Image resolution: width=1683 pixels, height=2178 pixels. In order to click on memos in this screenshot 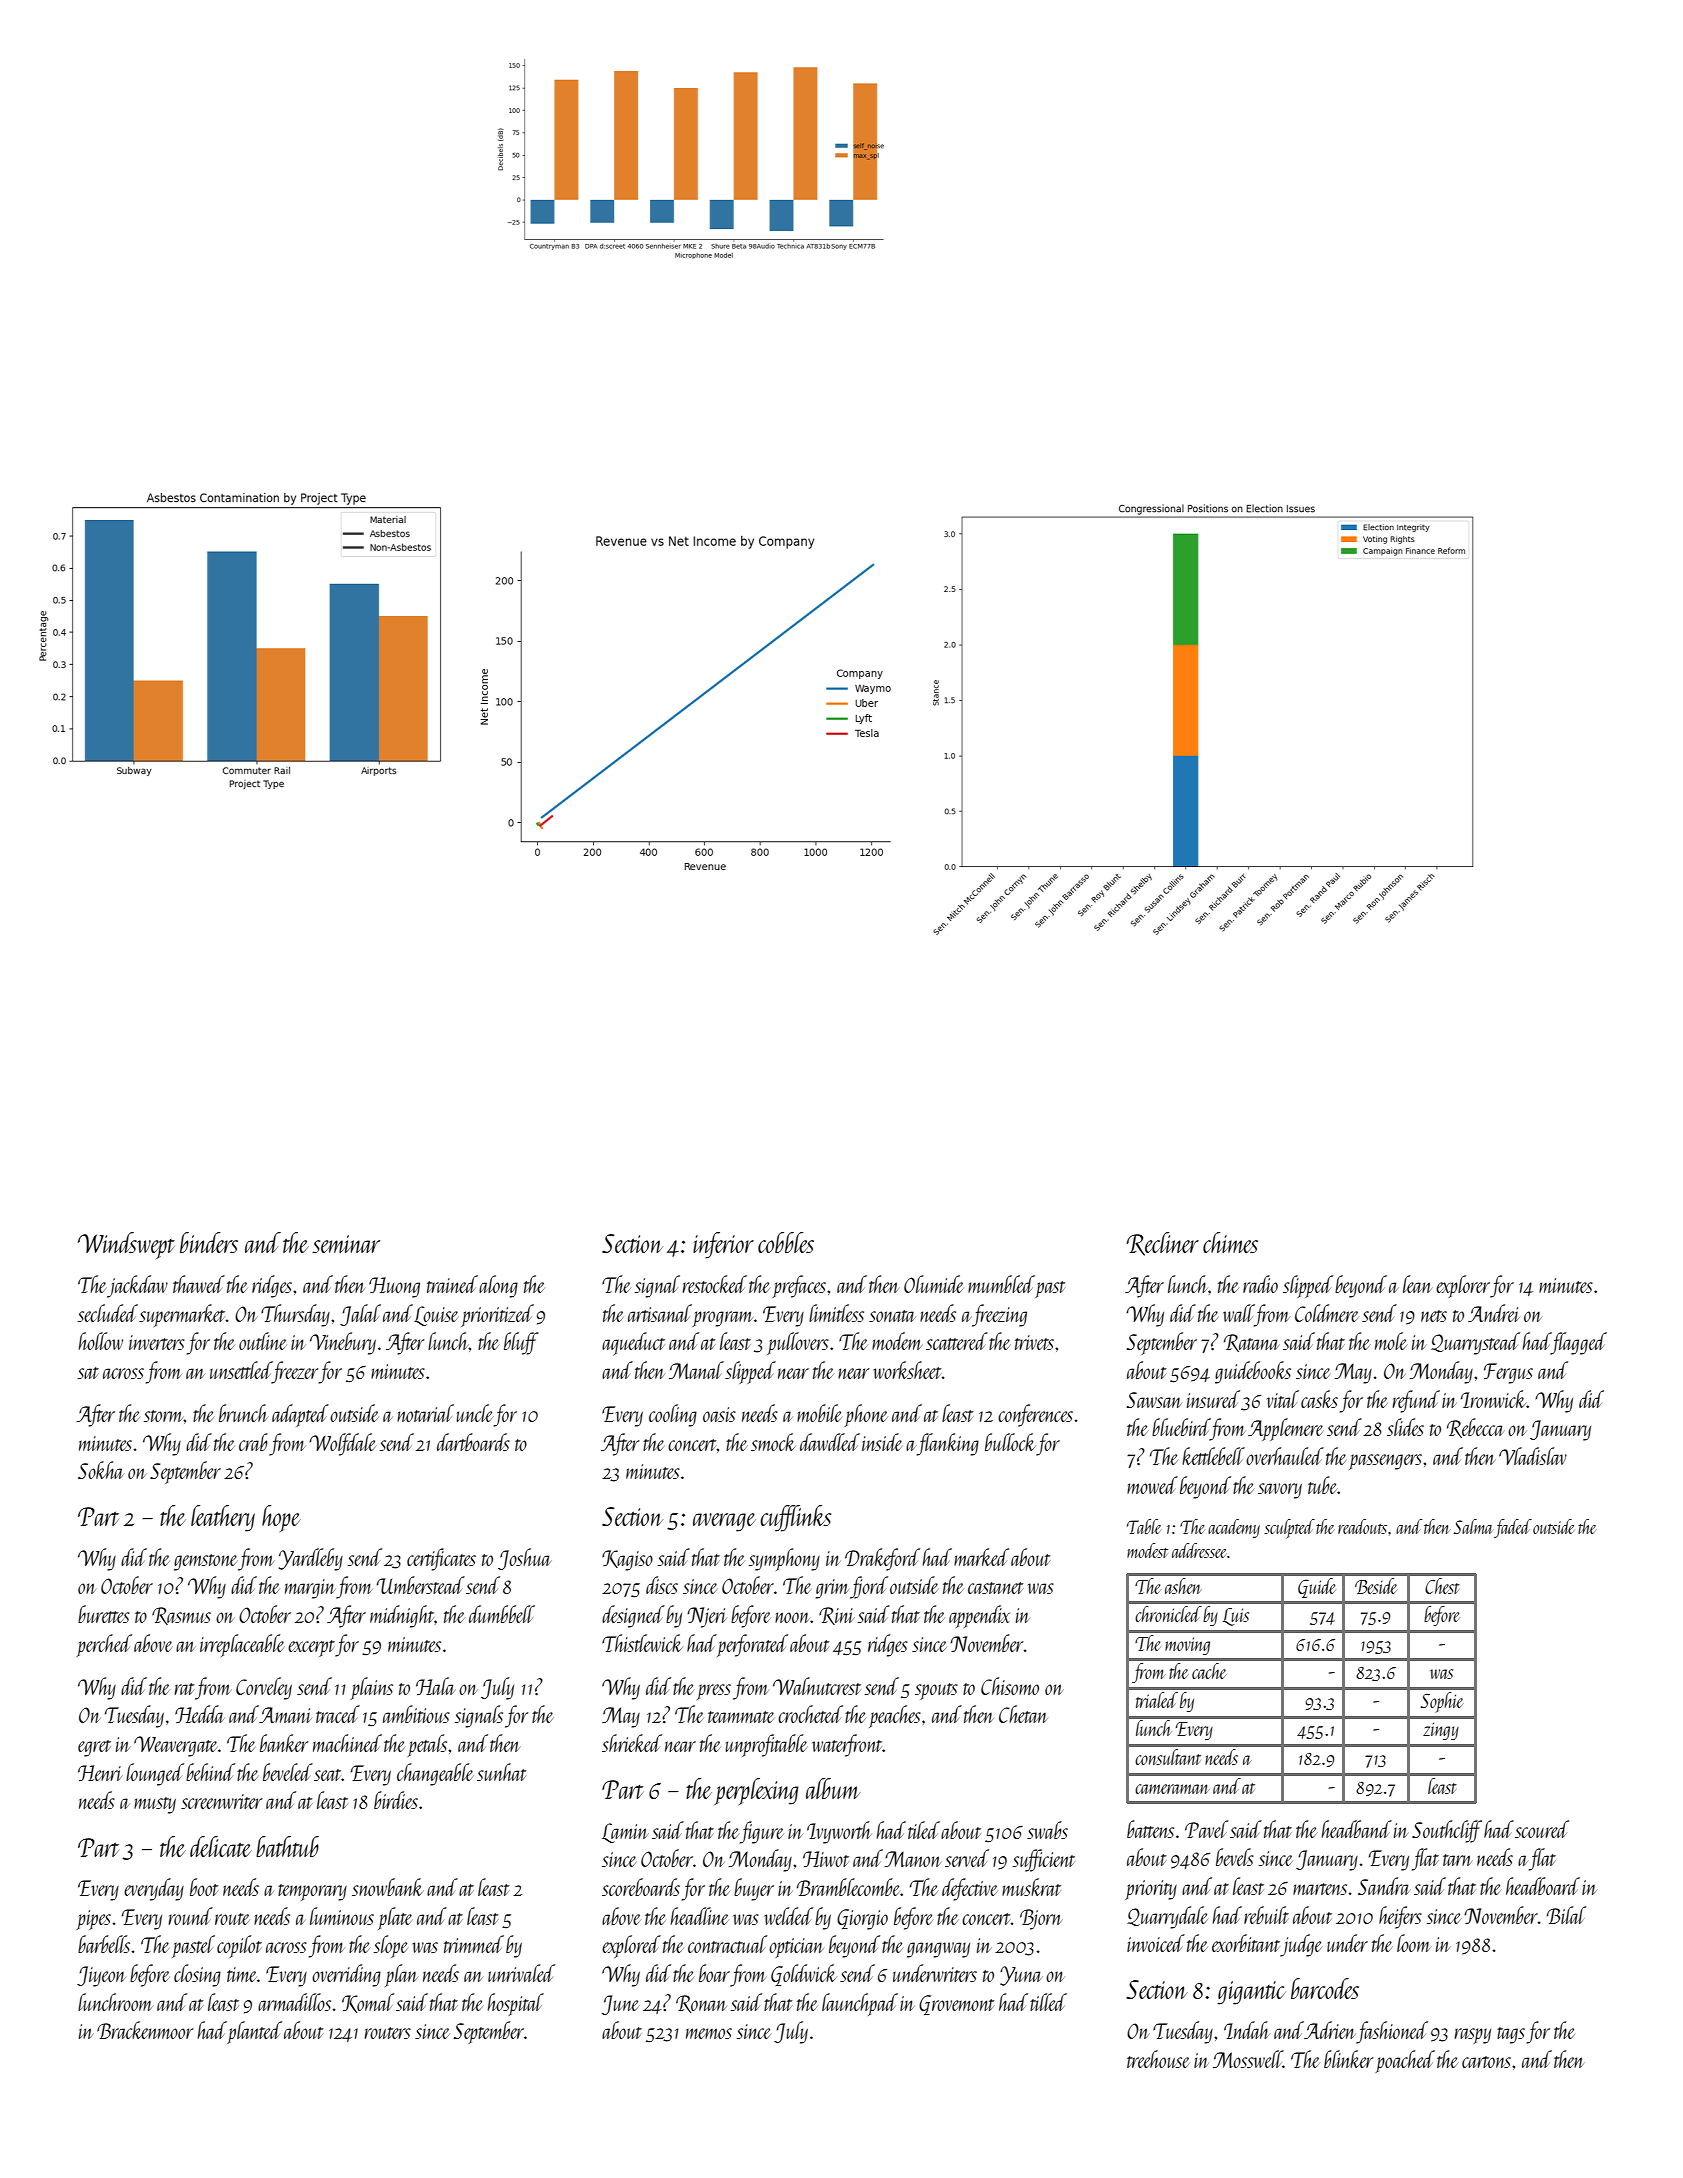, I will do `click(709, 2033)`.
